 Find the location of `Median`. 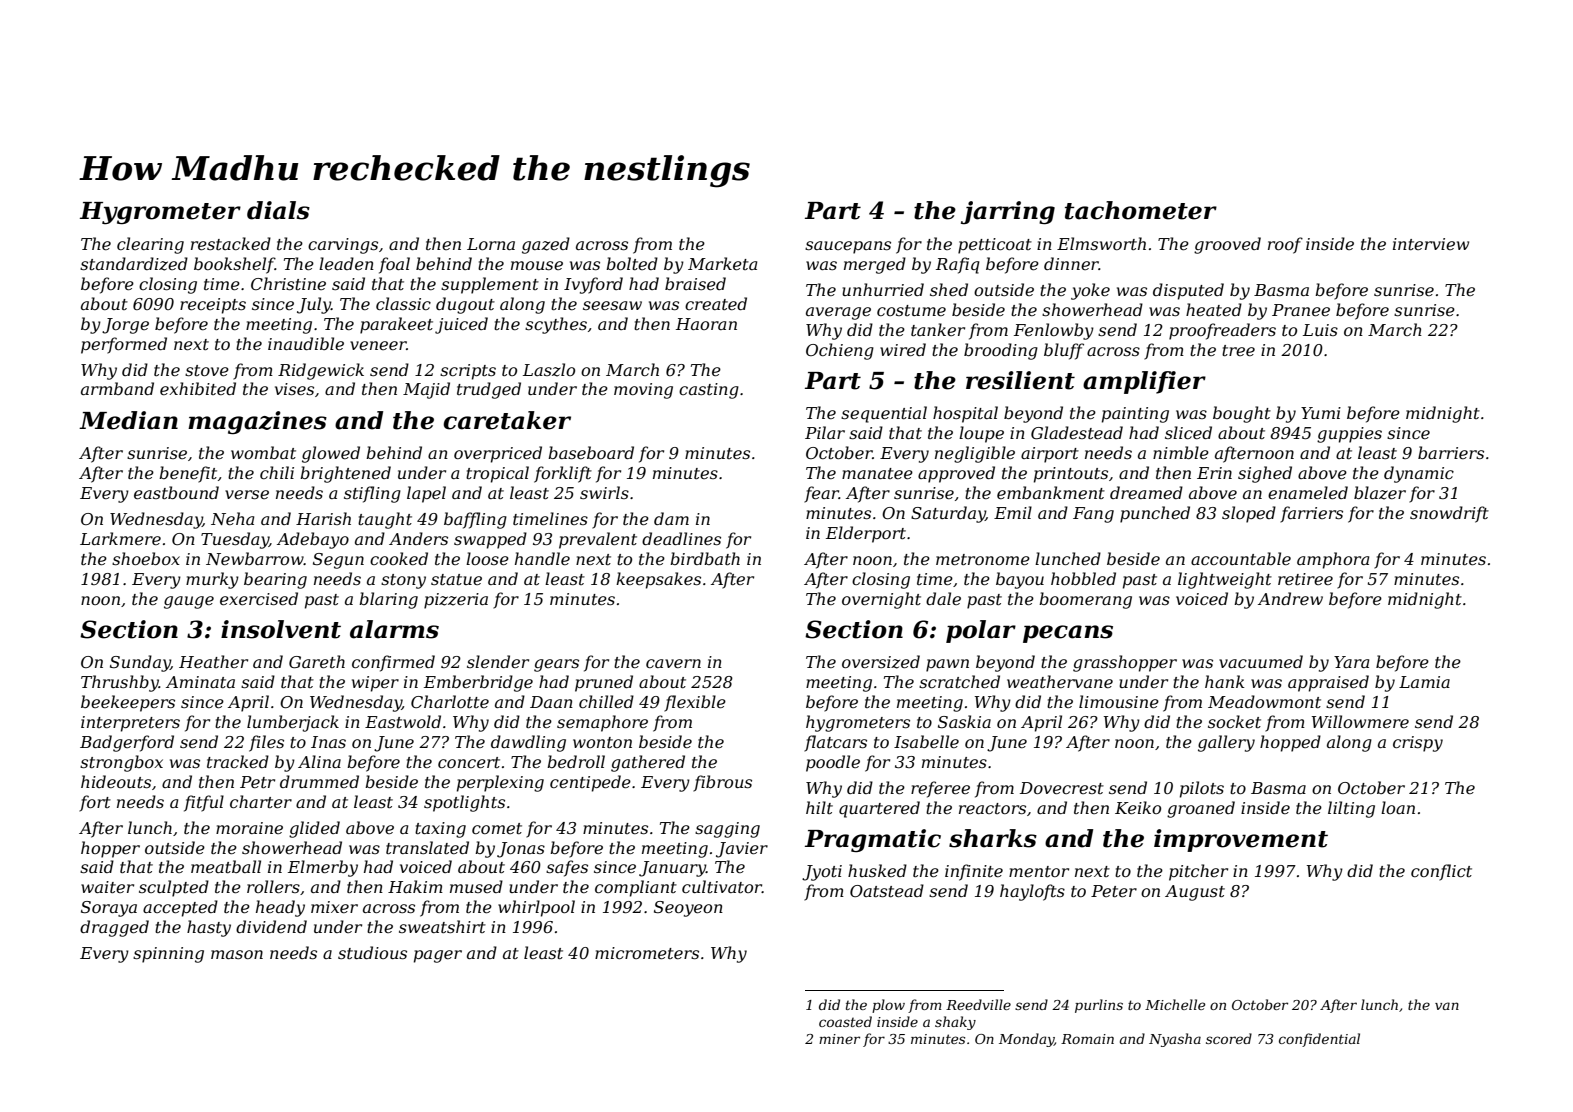

Median is located at coordinates (128, 420).
